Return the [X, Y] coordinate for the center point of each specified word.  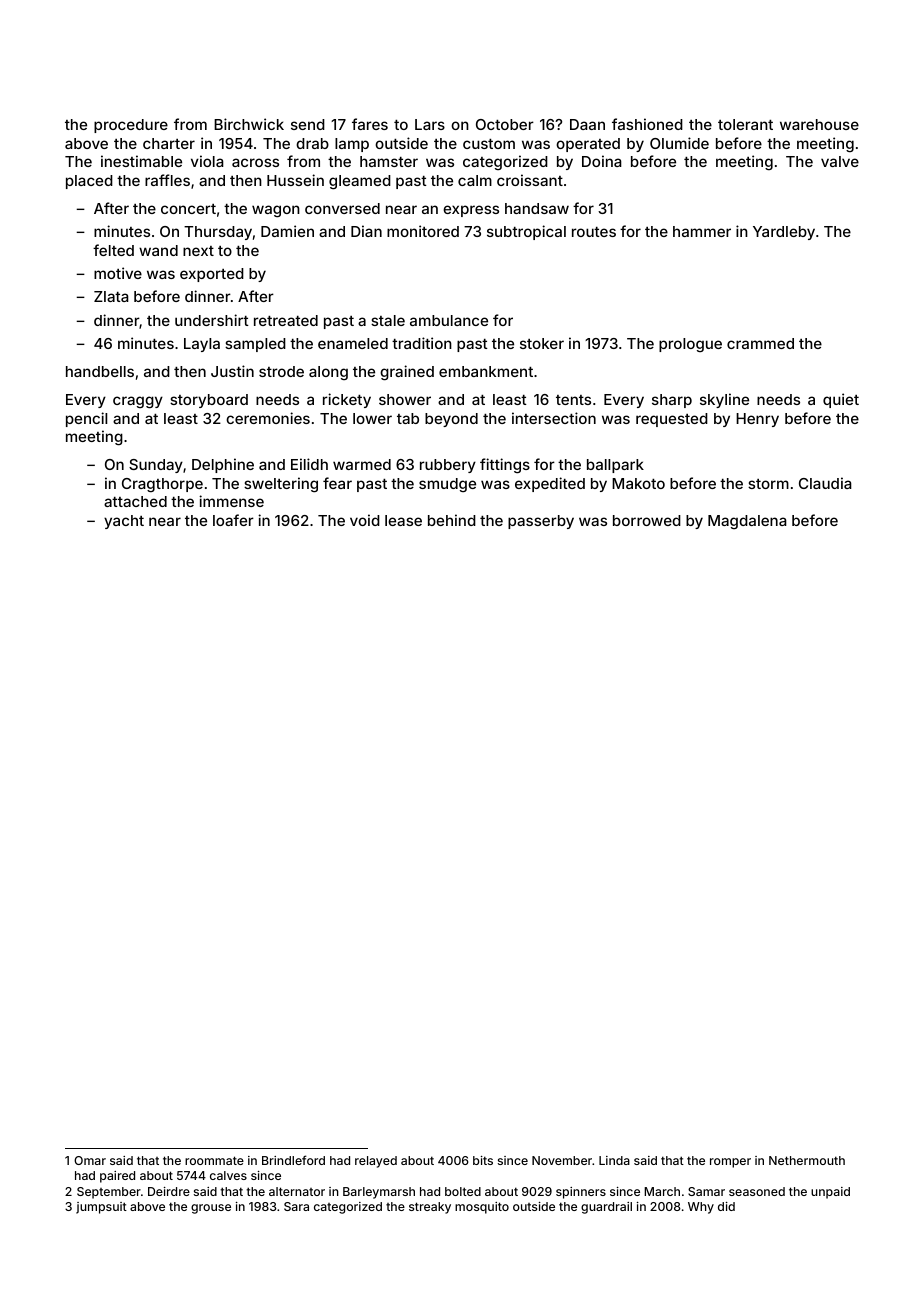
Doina [602, 161]
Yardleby [784, 233]
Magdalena [747, 522]
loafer [233, 520]
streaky [430, 1208]
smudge [447, 485]
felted [113, 250]
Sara [296, 1206]
